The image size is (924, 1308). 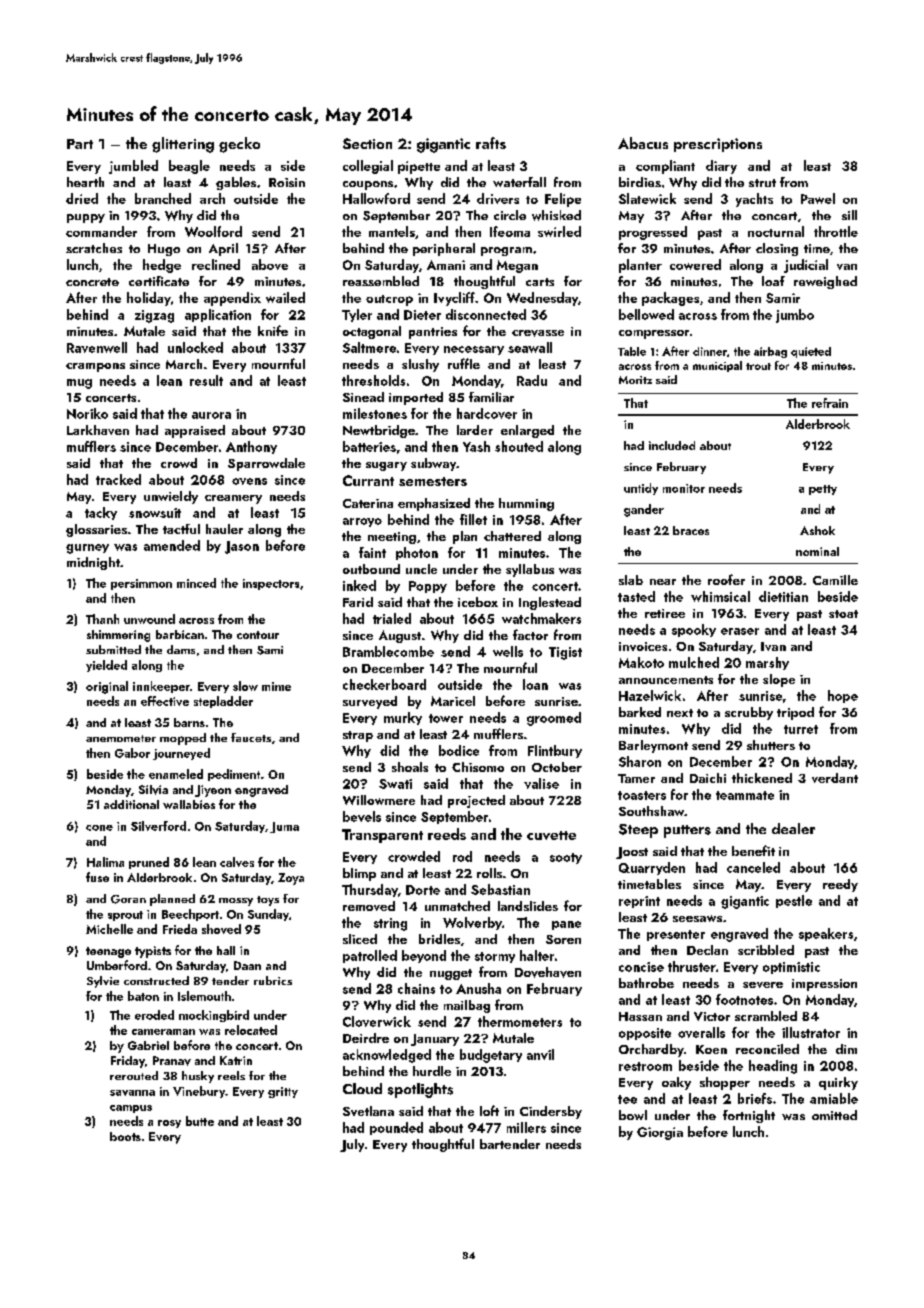 What do you see at coordinates (795, 316) in the screenshot?
I see `jumbo` at bounding box center [795, 316].
